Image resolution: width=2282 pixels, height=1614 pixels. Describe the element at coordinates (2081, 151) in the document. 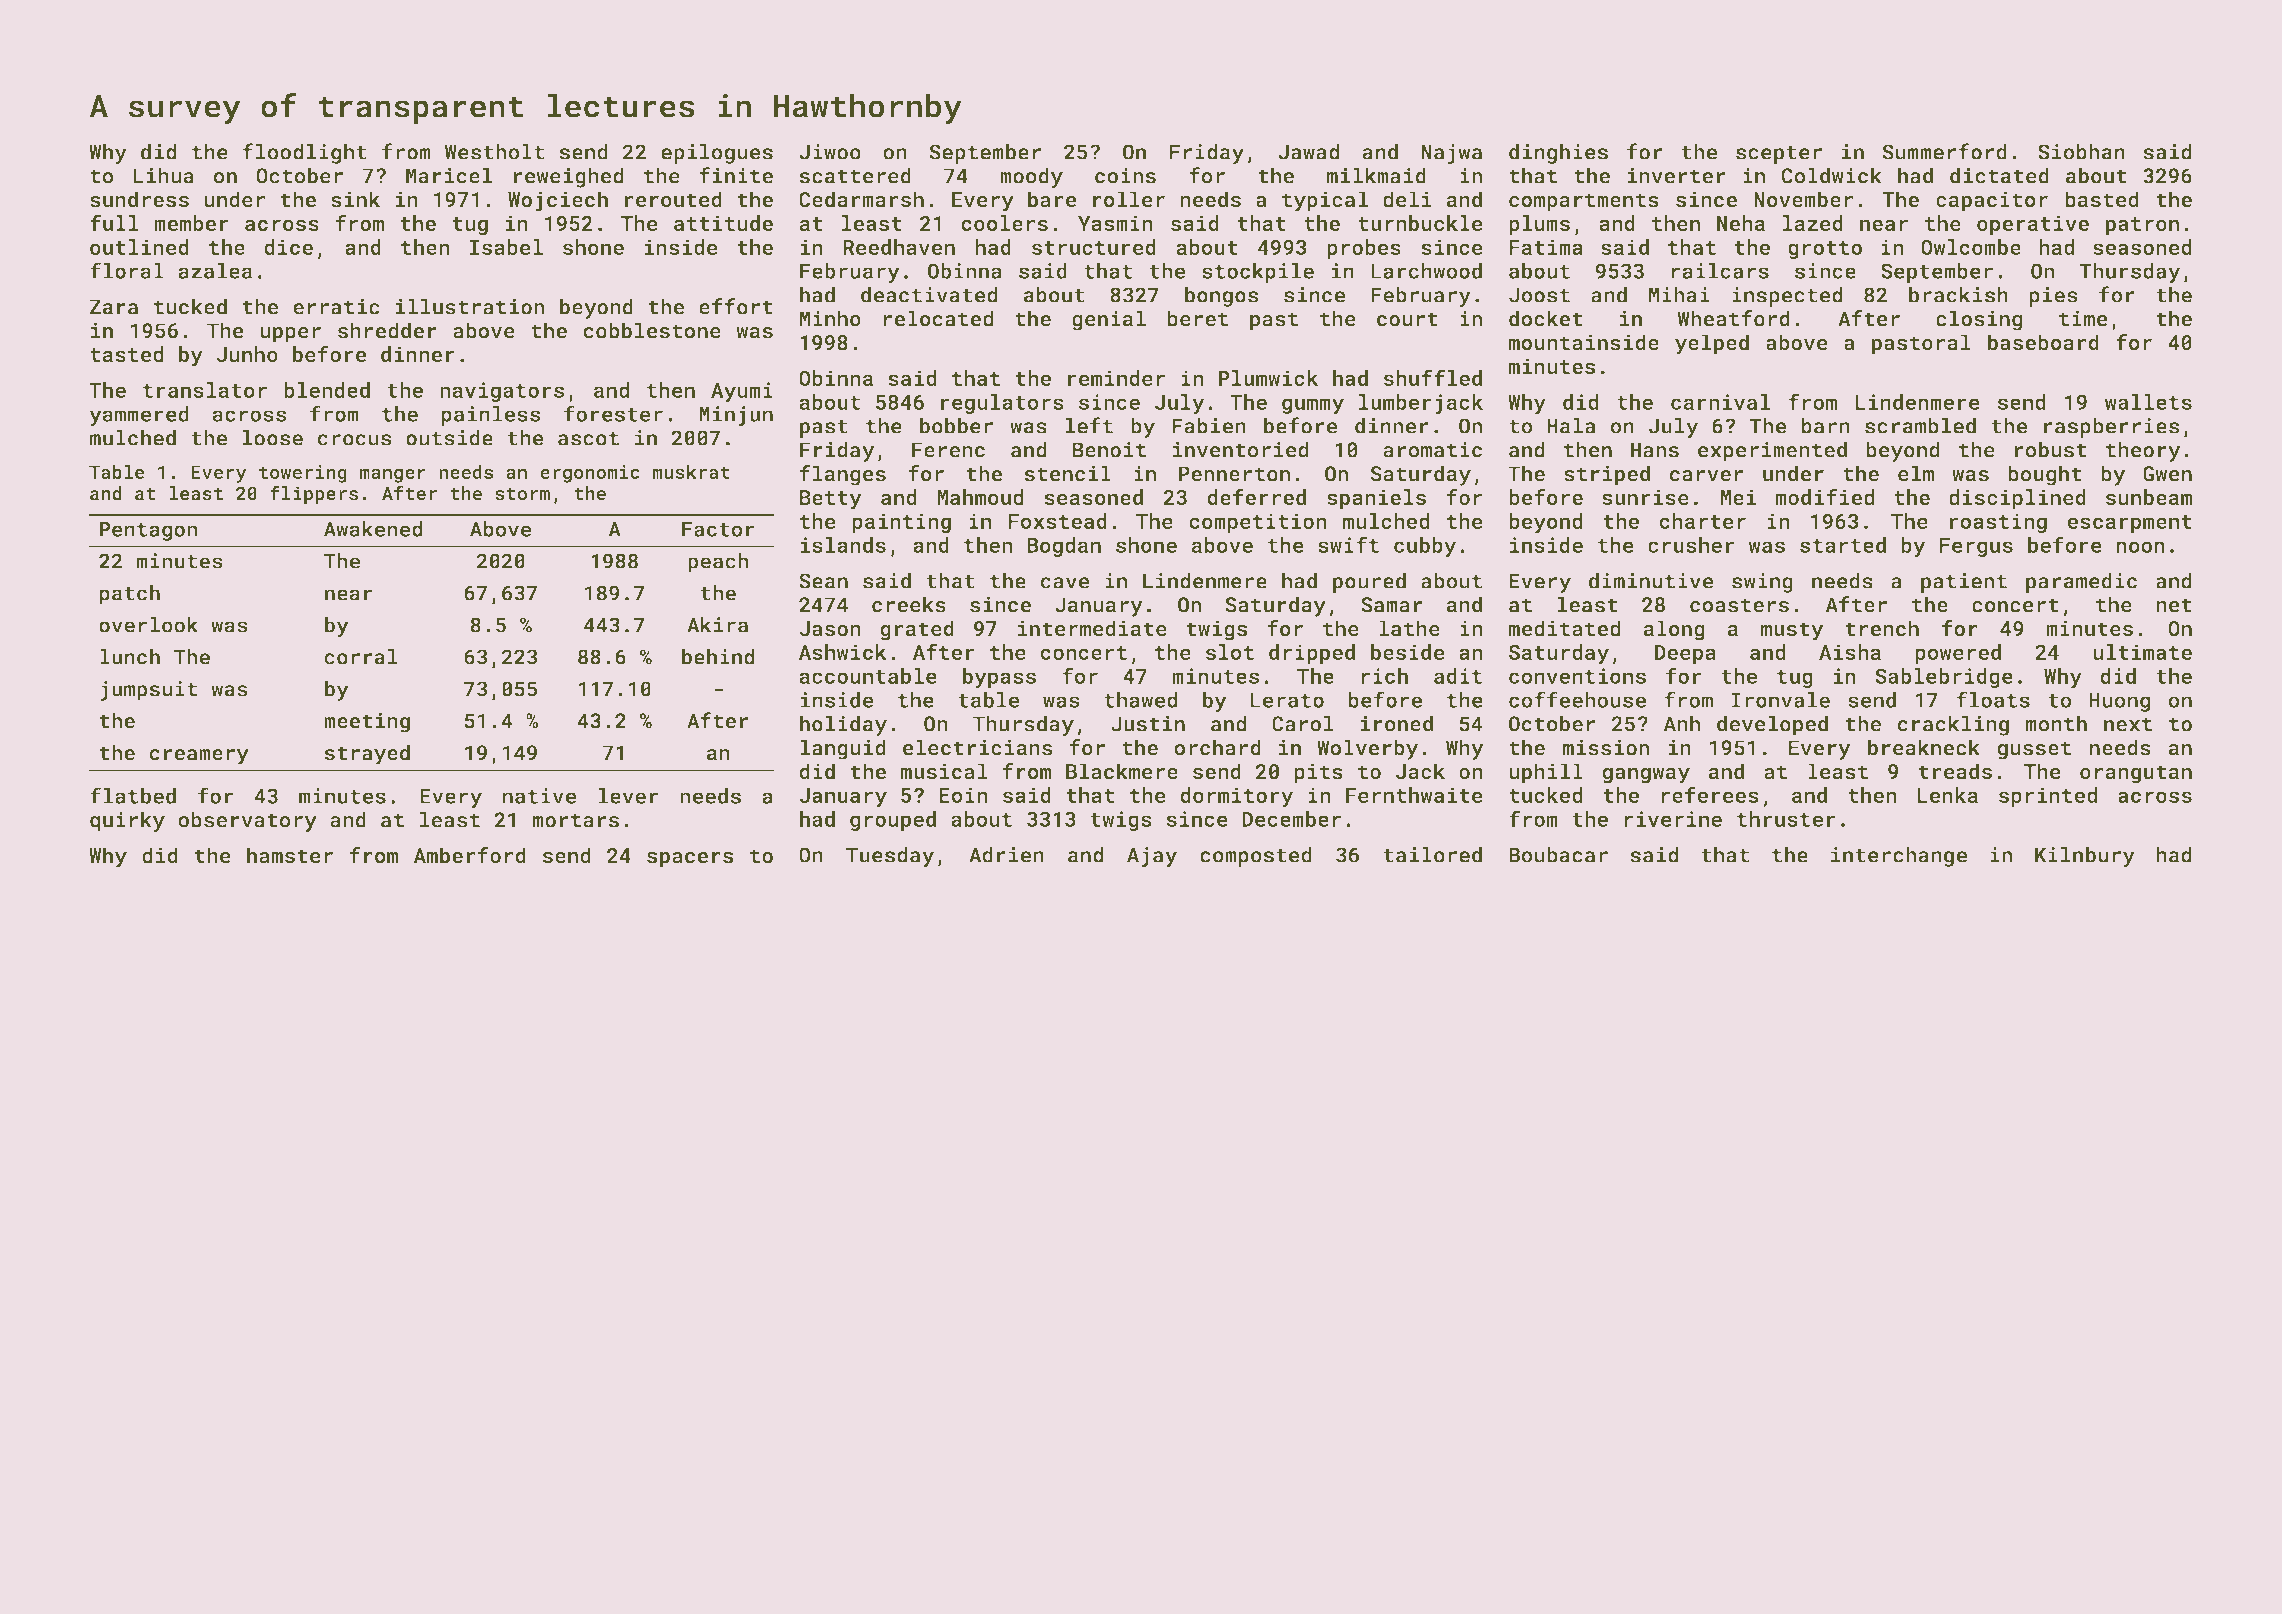

I see `Siobhan` at that location.
